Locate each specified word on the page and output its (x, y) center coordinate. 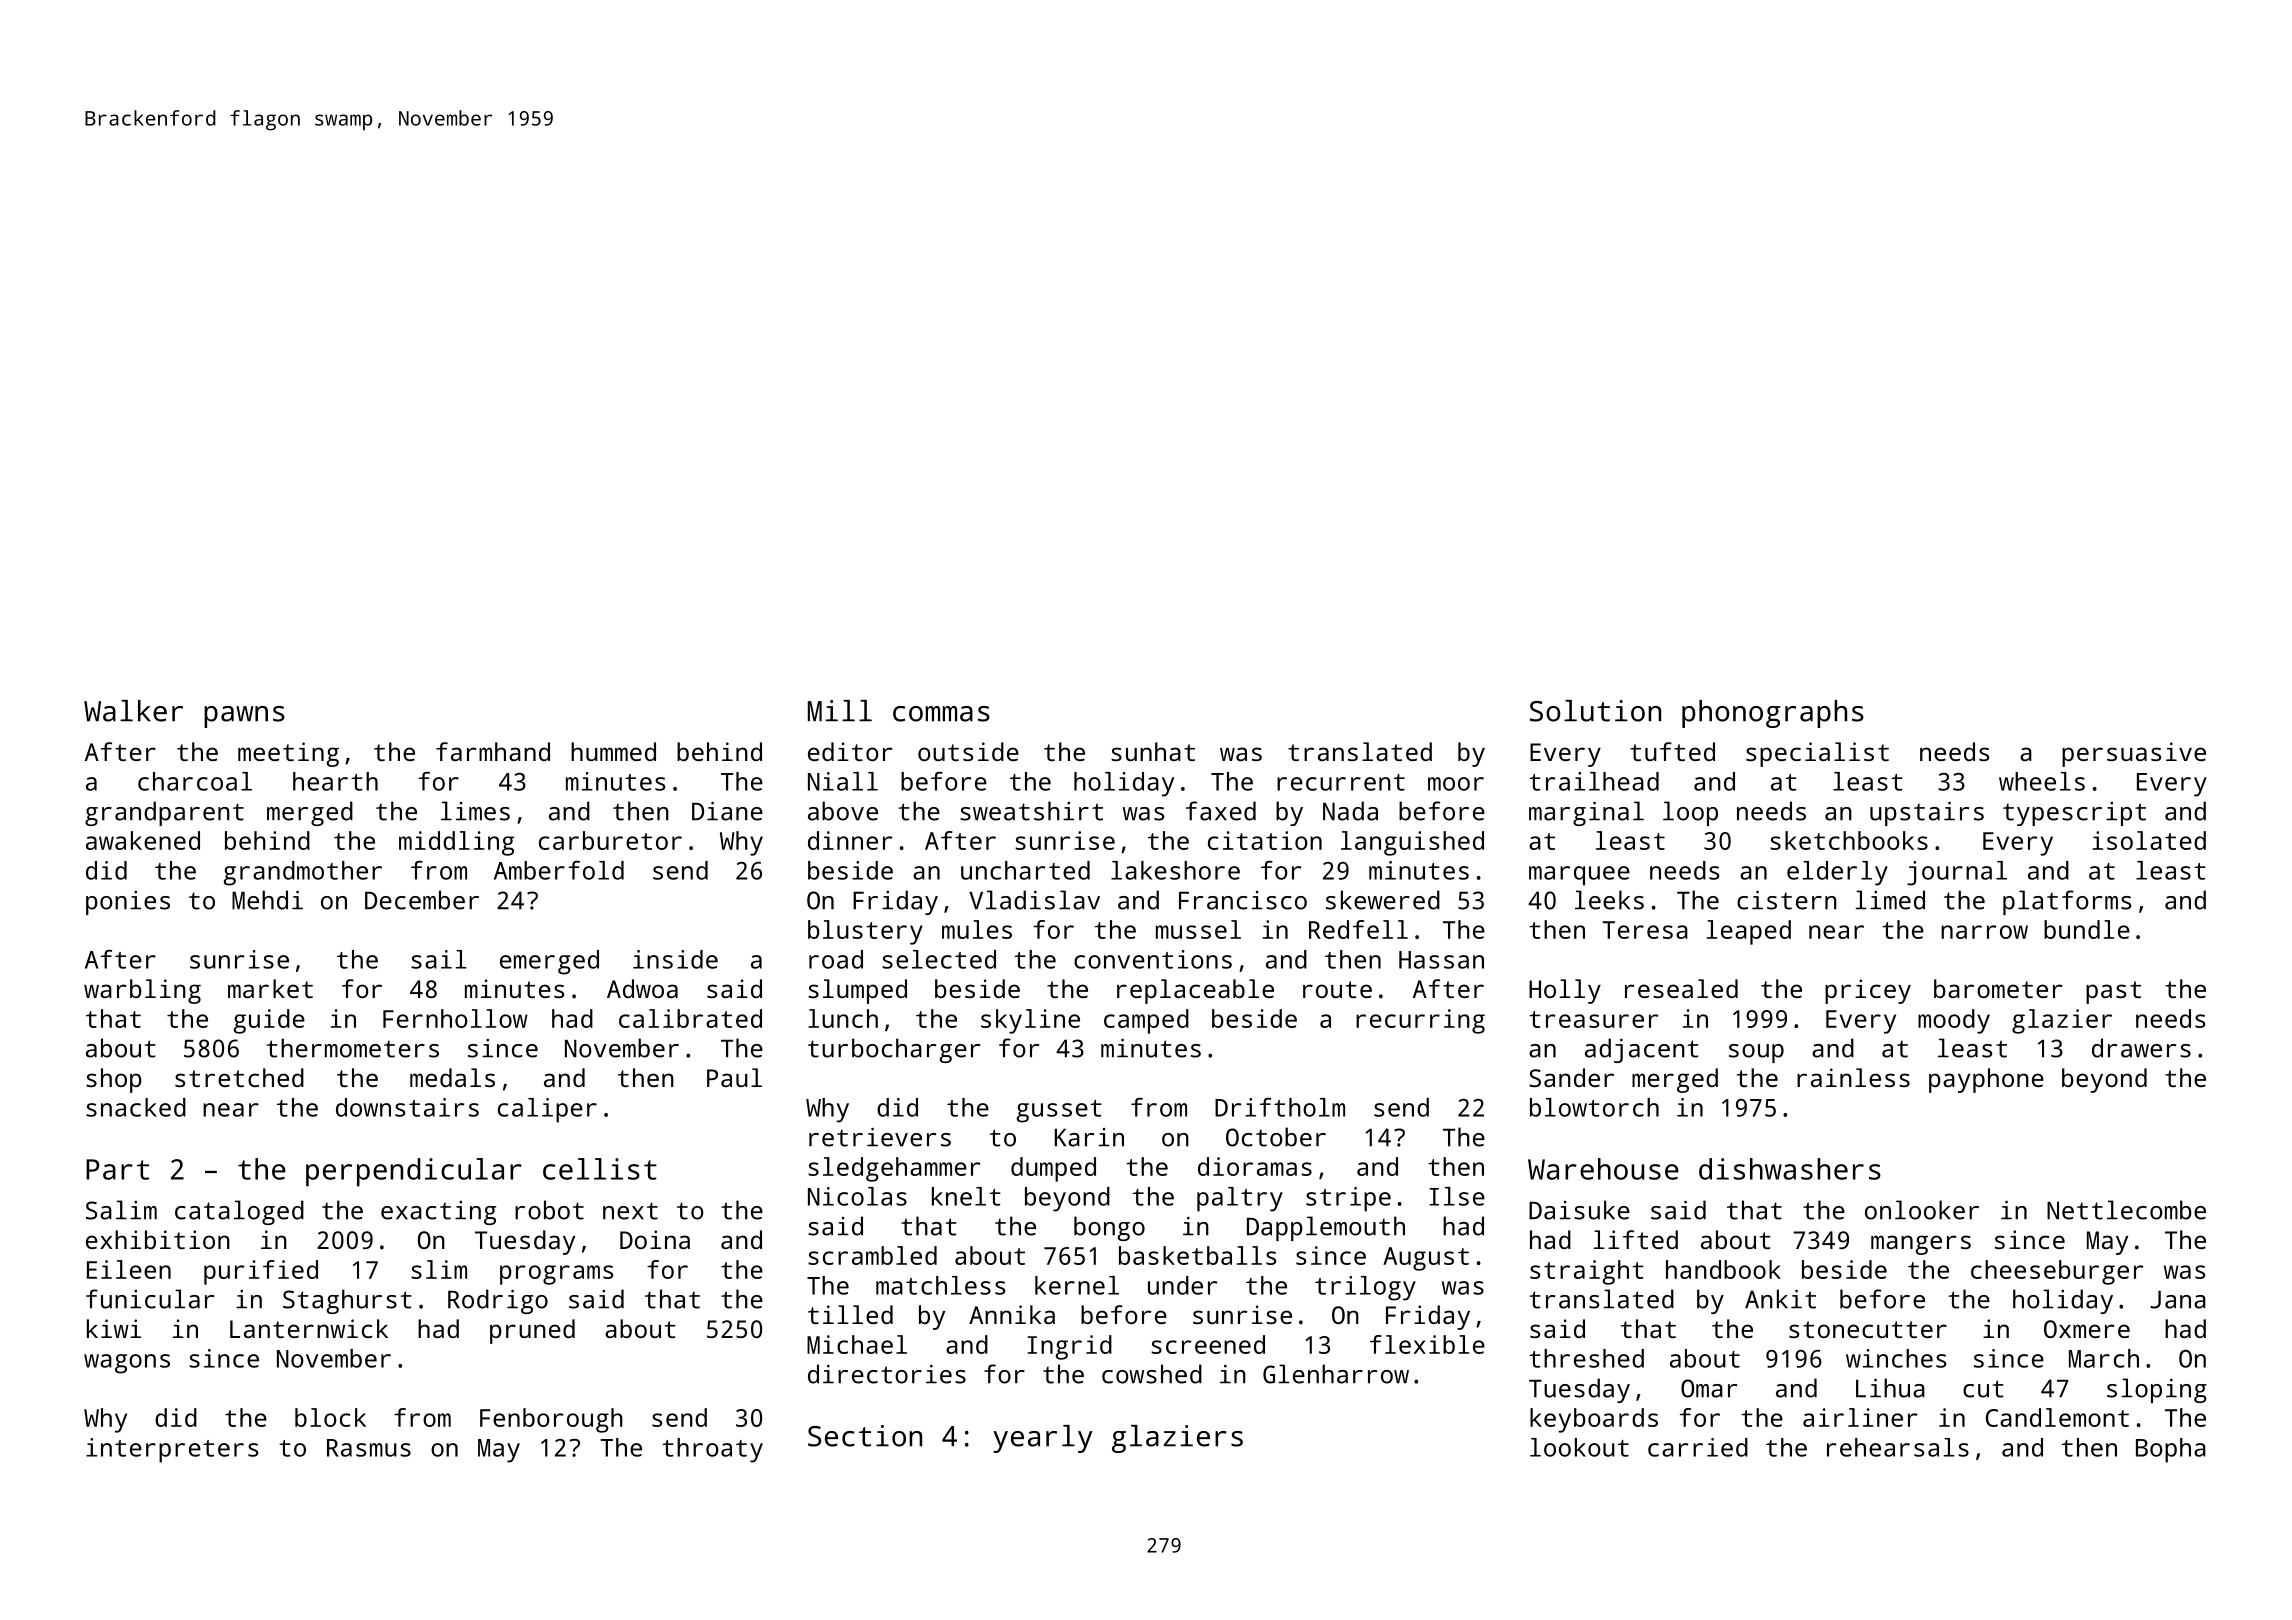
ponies (128, 903)
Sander (1571, 1077)
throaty (712, 1450)
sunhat (1153, 751)
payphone (1986, 1080)
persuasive (2134, 754)
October (1276, 1137)
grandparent (164, 813)
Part (117, 1169)
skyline (1030, 1021)
